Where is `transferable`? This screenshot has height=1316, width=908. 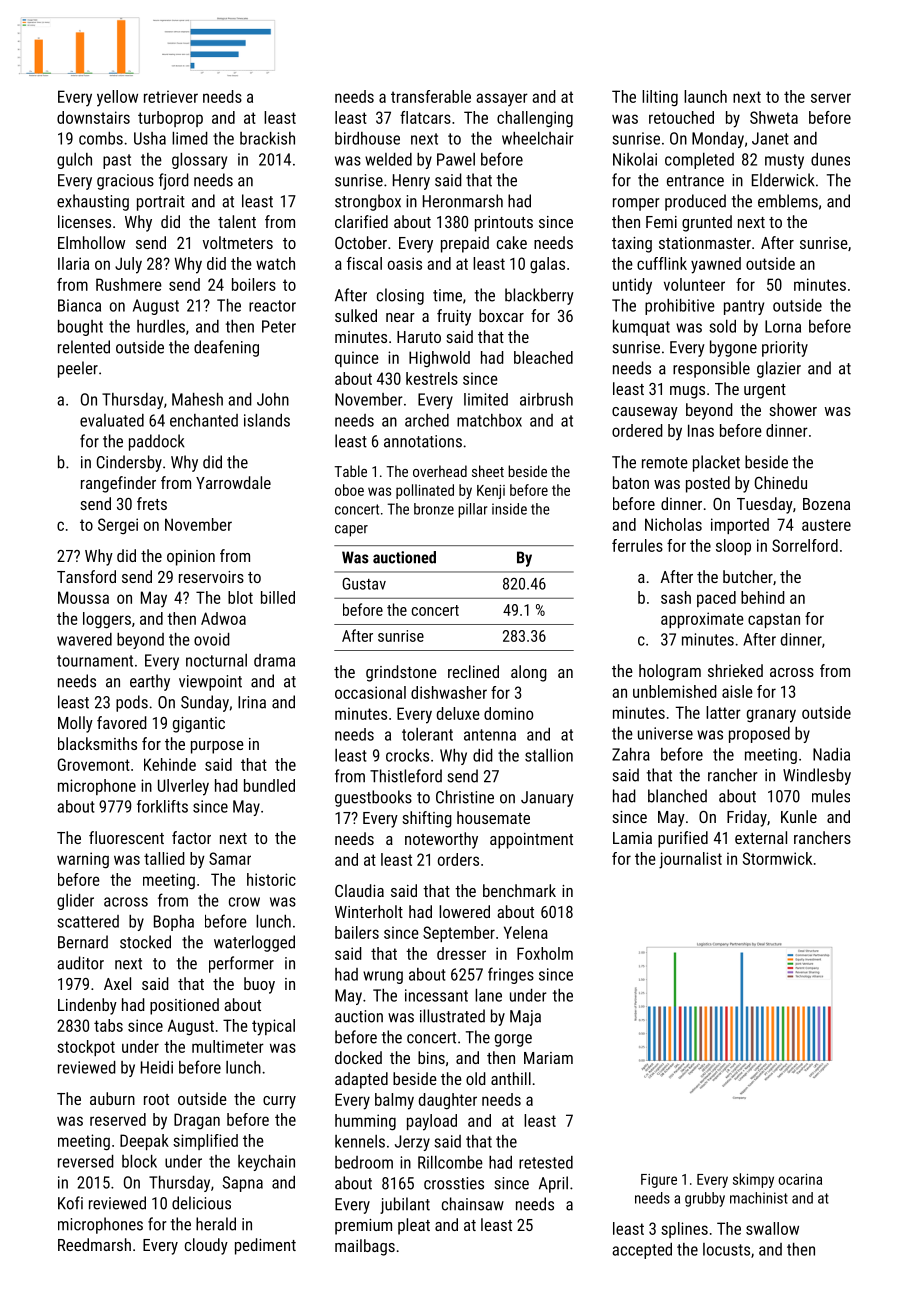
transferable is located at coordinates (431, 96).
